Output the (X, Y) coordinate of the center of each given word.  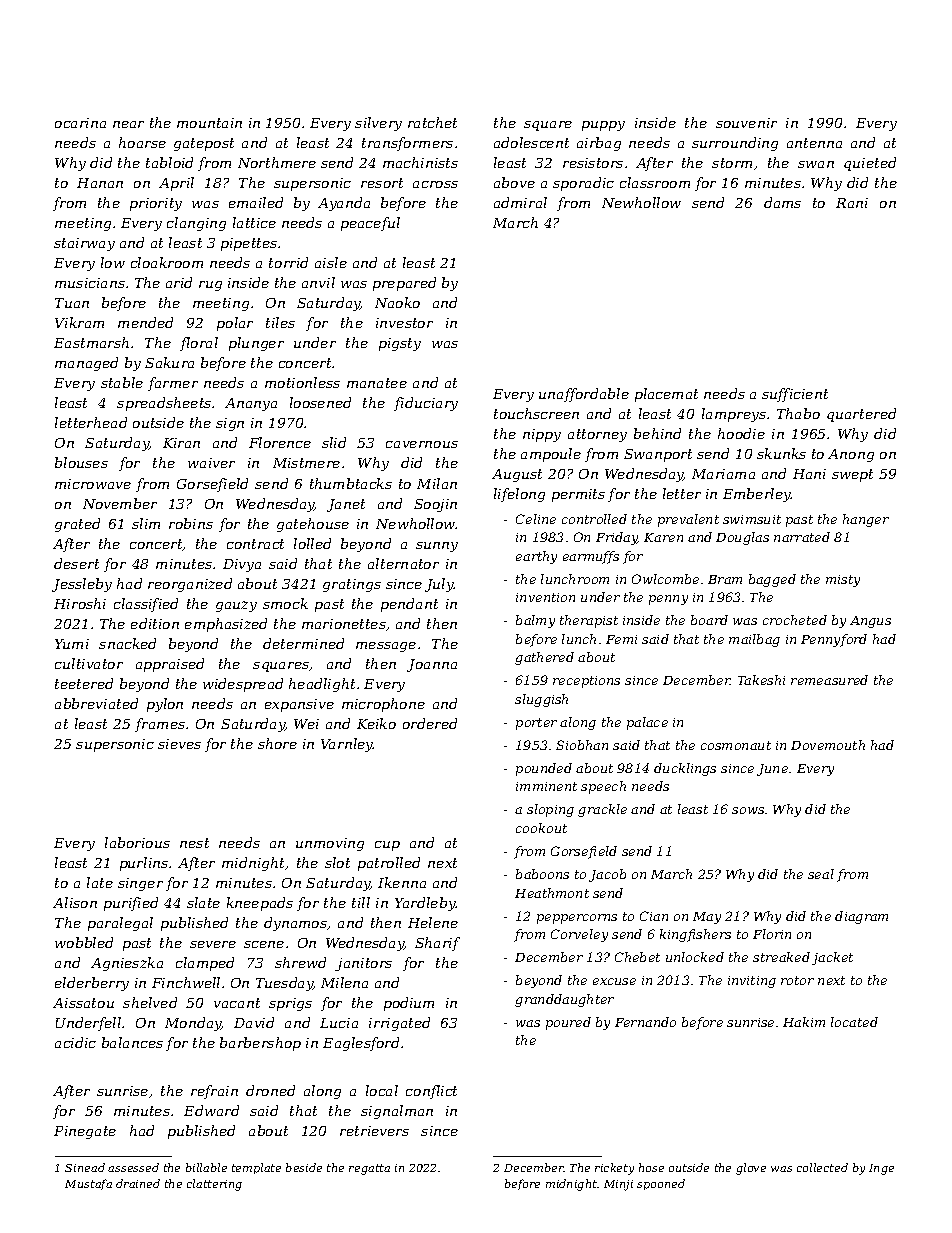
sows (748, 810)
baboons (542, 874)
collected (822, 1167)
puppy (603, 126)
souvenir (746, 123)
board (709, 620)
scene (264, 944)
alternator (403, 563)
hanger (866, 520)
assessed (133, 1167)
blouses (81, 462)
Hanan (100, 183)
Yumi (72, 644)
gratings (352, 585)
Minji (618, 1185)
